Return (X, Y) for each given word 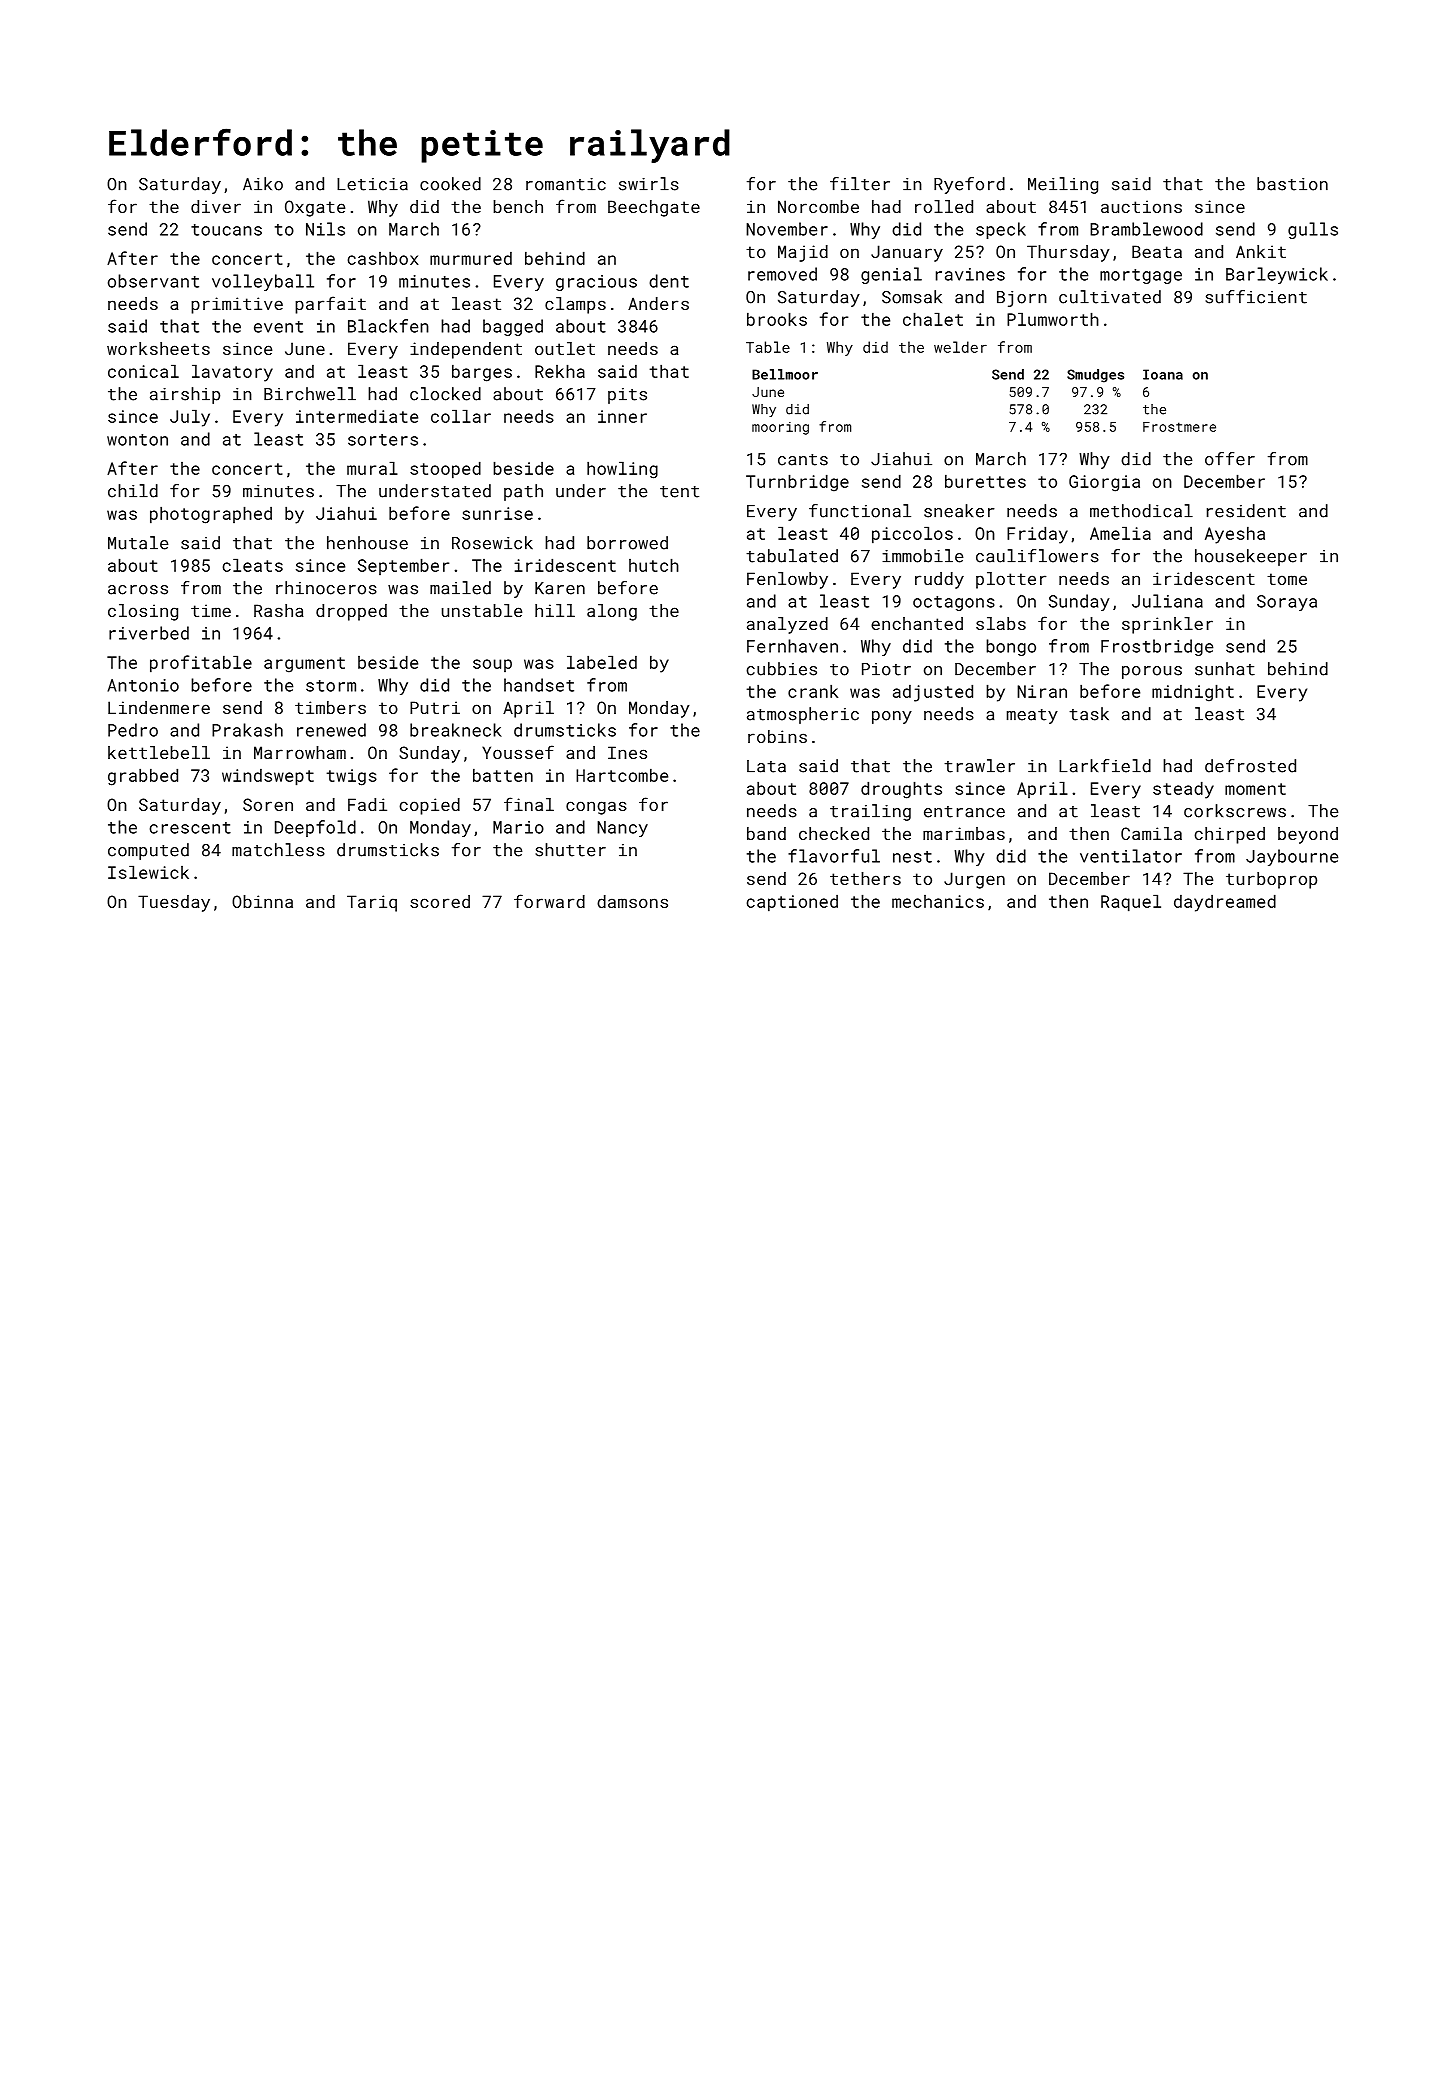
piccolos (912, 535)
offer (1230, 459)
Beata (1157, 251)
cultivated (1110, 297)
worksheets (158, 348)
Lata (766, 766)
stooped (445, 470)
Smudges (1095, 376)
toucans (226, 230)
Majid (803, 253)
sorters (383, 440)
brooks (777, 319)
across (138, 590)
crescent (190, 828)
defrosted (1250, 766)
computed (148, 851)
